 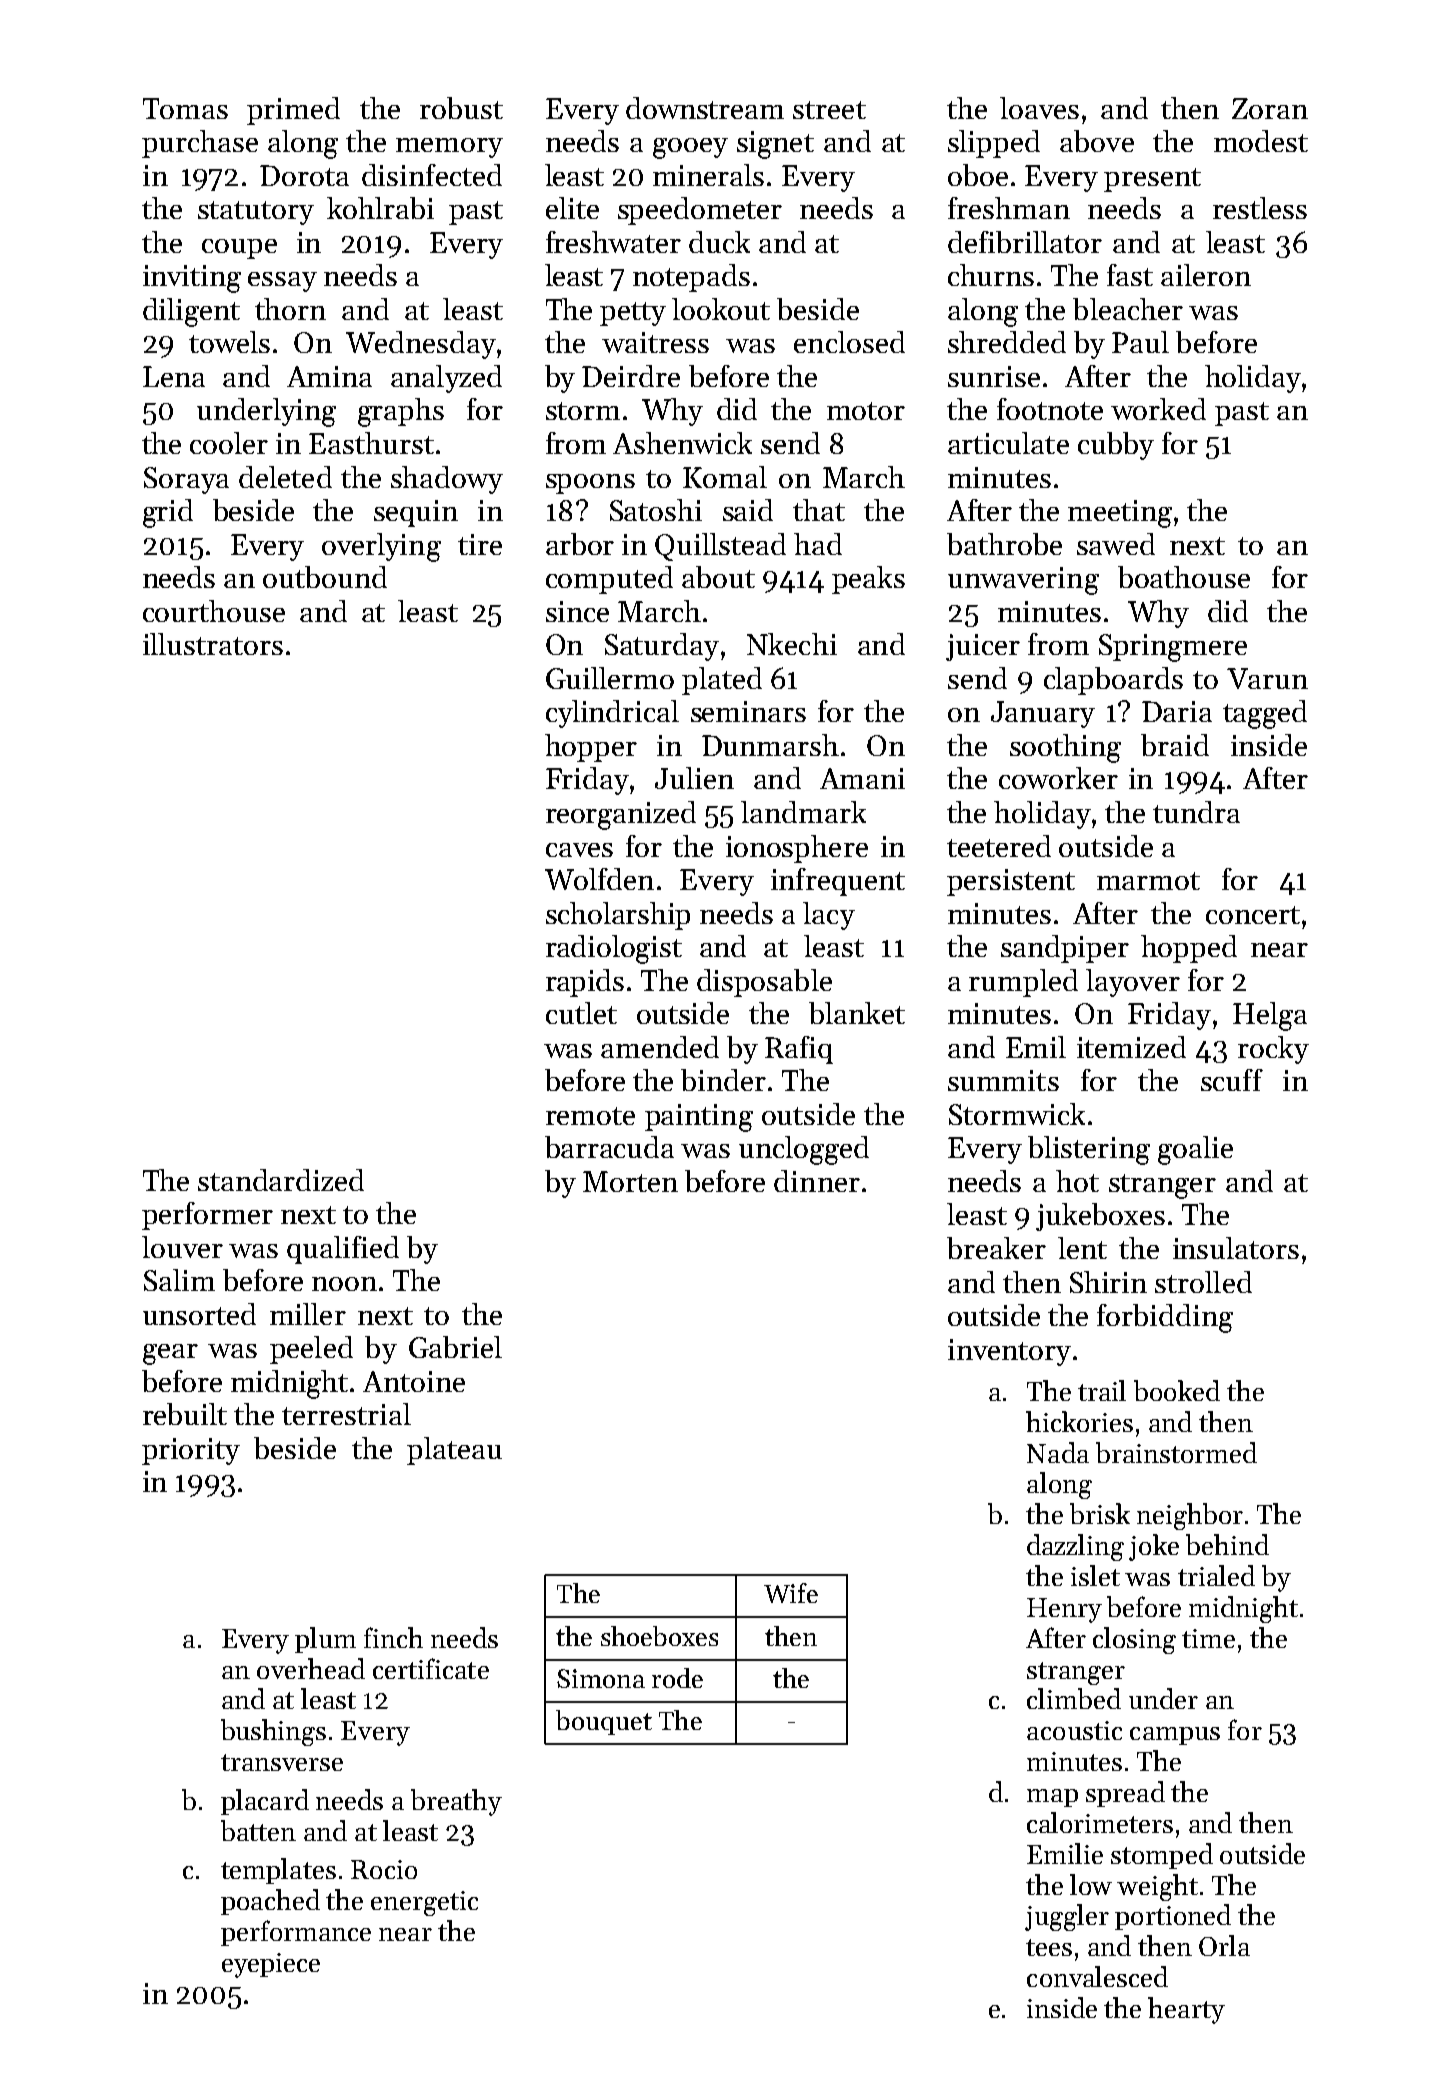 What do you see at coordinates (1102, 1390) in the image?
I see `trail` at bounding box center [1102, 1390].
